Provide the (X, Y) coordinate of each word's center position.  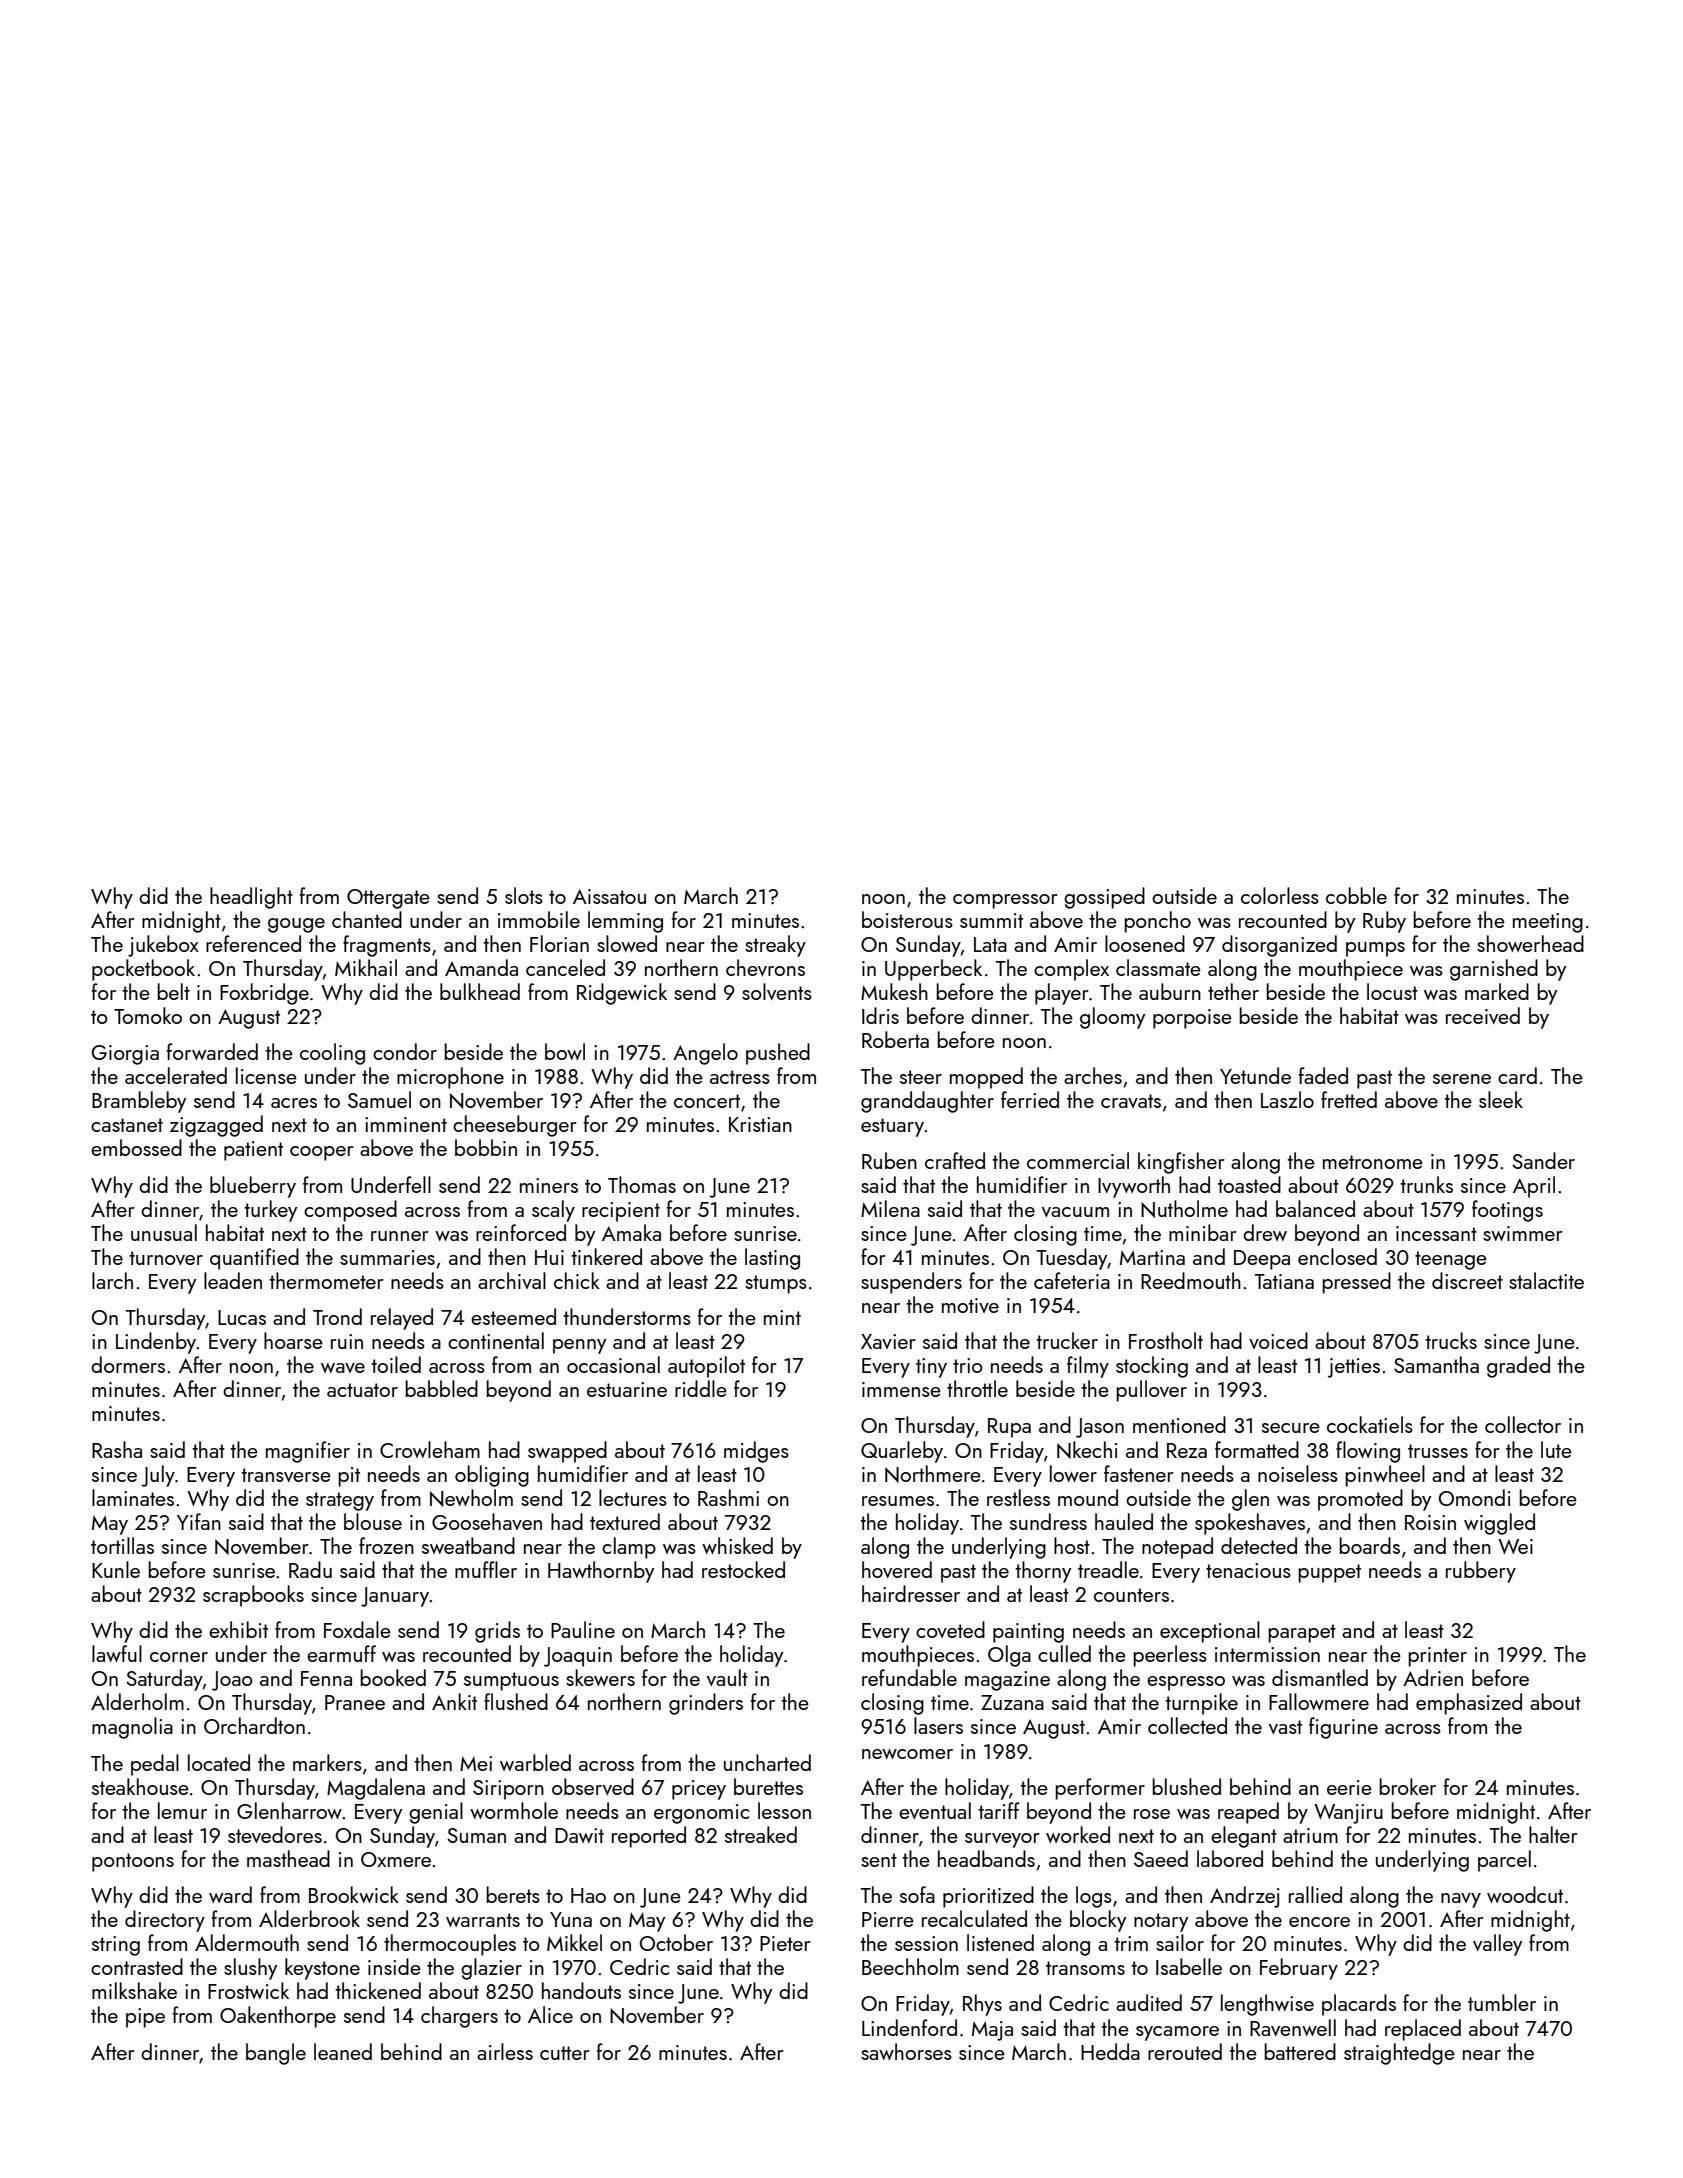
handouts (581, 1990)
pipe (145, 2018)
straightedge (1399, 2054)
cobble (1356, 895)
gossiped (1104, 898)
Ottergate (388, 899)
